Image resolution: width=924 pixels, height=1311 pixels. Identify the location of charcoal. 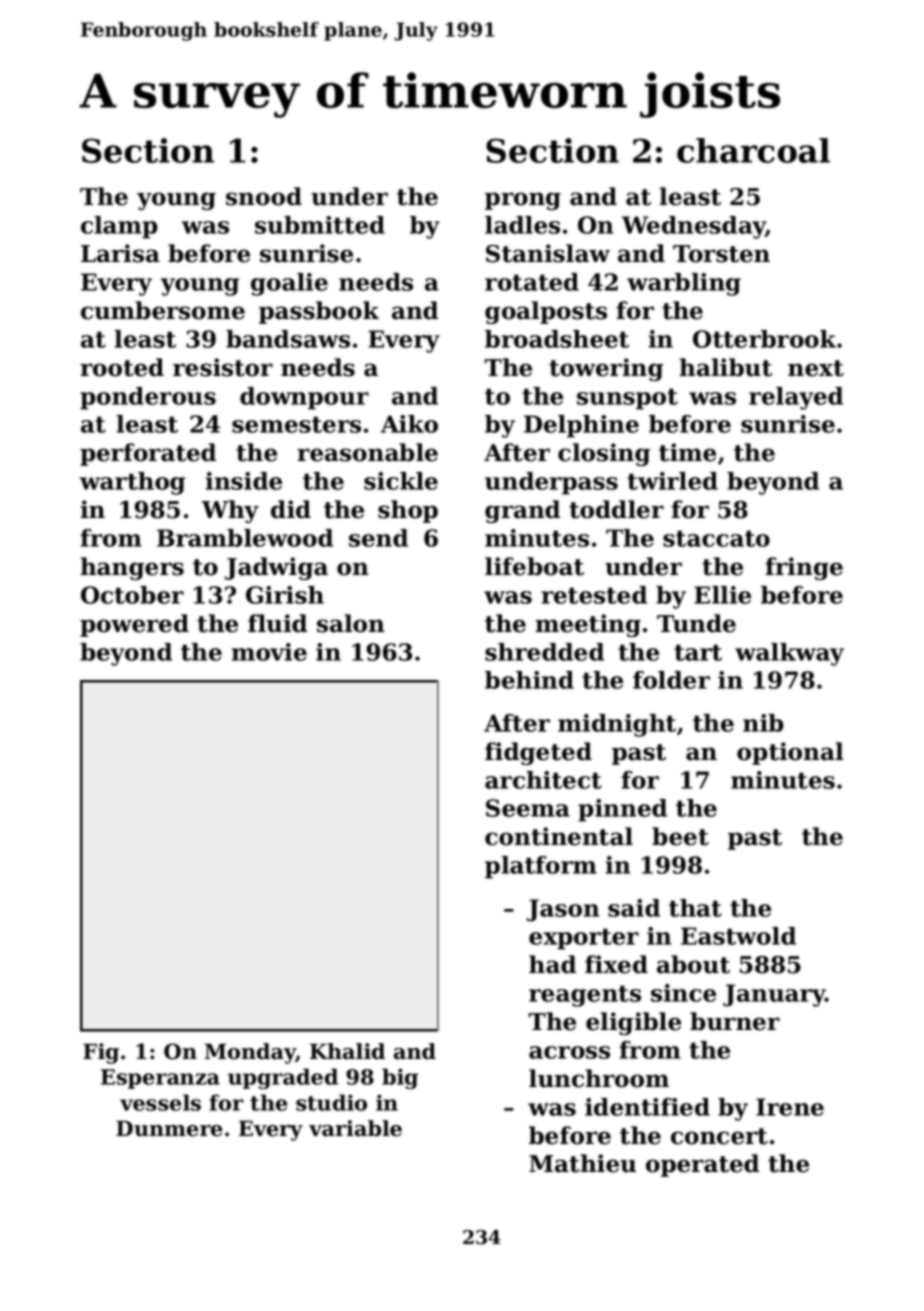
(753, 150).
